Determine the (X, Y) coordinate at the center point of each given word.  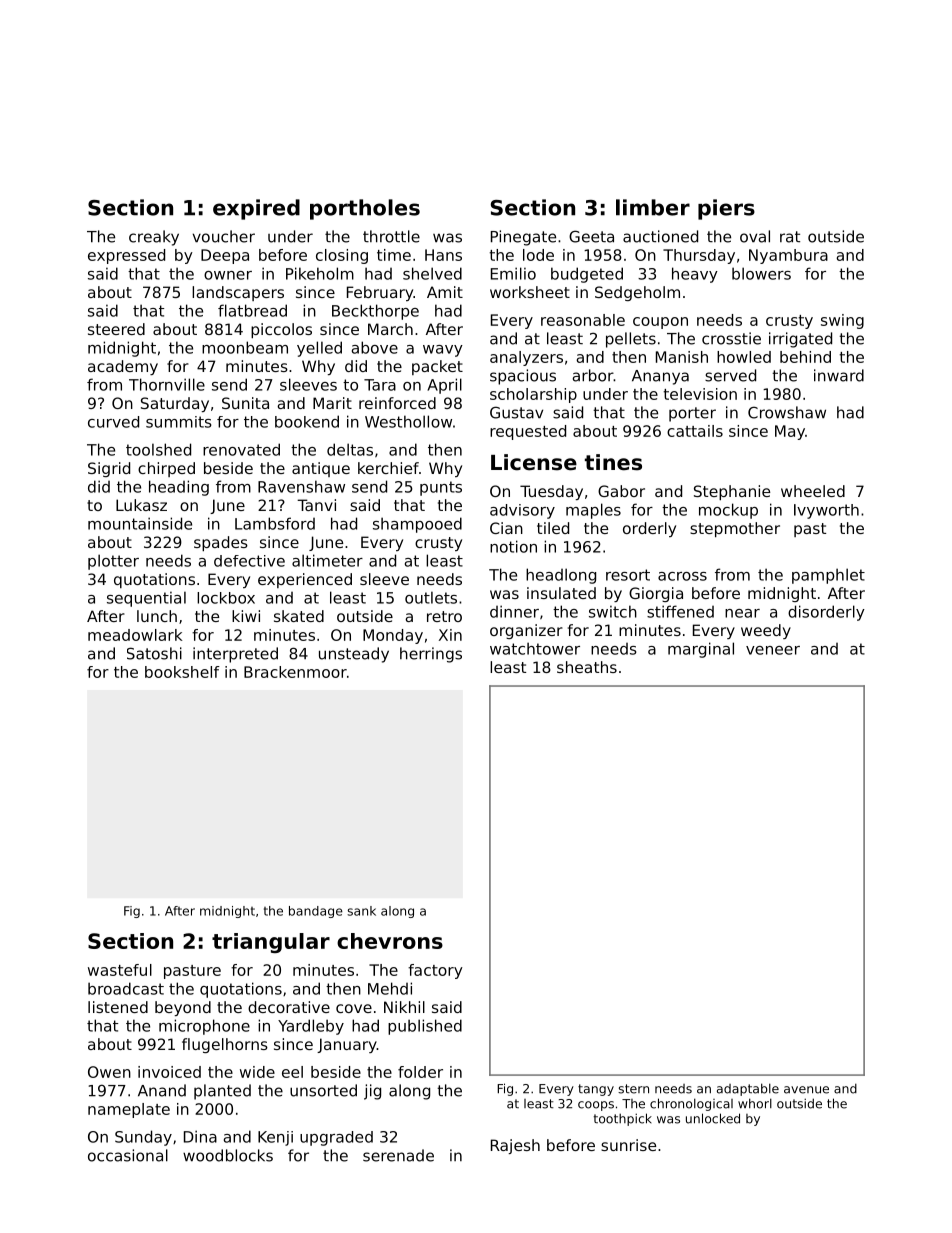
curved (113, 422)
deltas (350, 449)
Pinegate (523, 238)
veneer (773, 650)
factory (435, 971)
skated (299, 616)
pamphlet (828, 576)
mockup (728, 511)
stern (633, 1089)
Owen (109, 1072)
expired (256, 209)
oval (755, 236)
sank (361, 911)
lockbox (226, 598)
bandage (316, 912)
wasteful (120, 970)
